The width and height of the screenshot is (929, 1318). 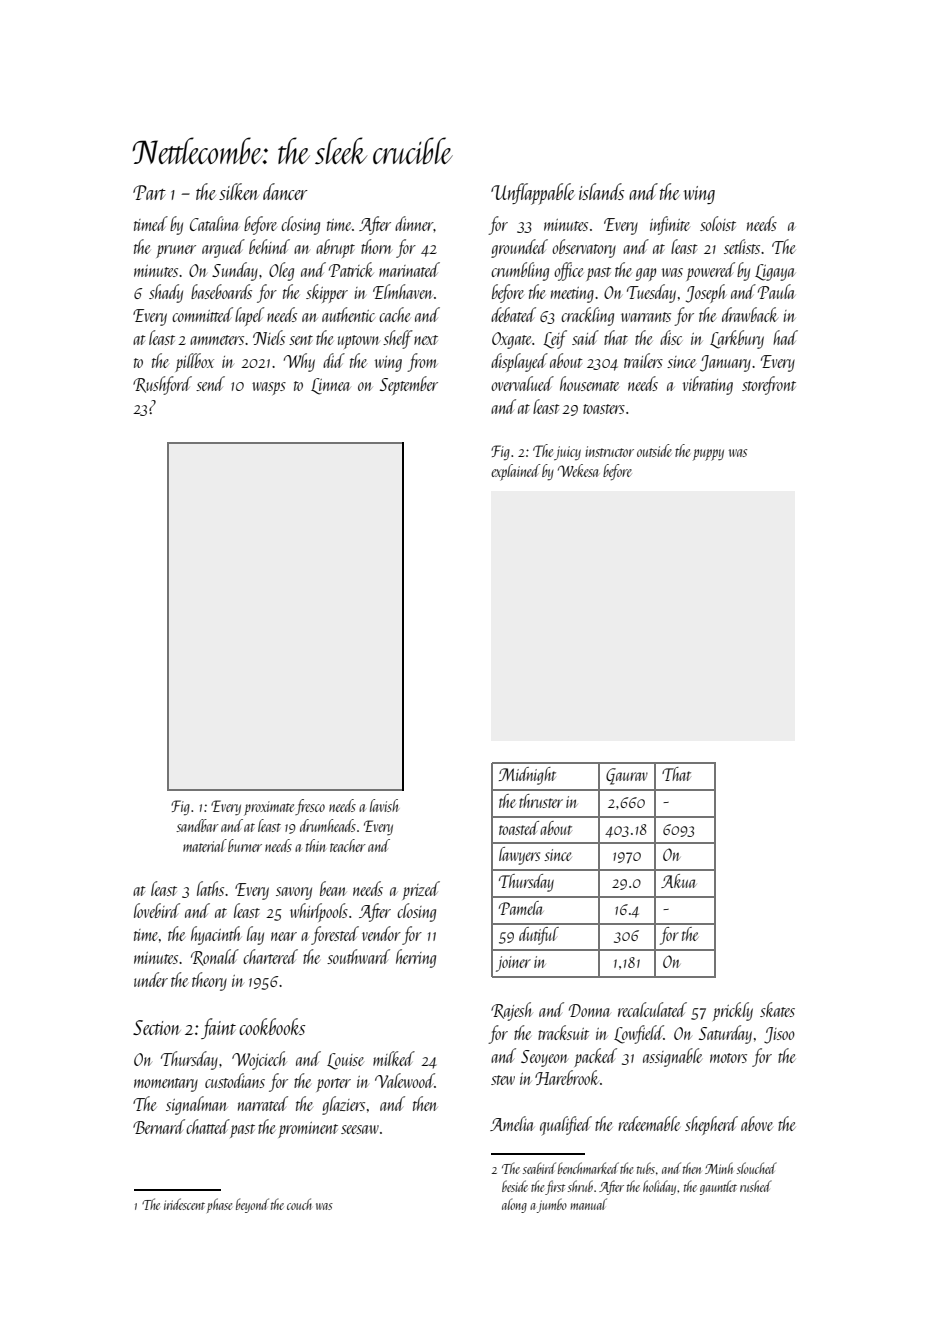 What do you see at coordinates (515, 1186) in the screenshot?
I see `beside` at bounding box center [515, 1186].
